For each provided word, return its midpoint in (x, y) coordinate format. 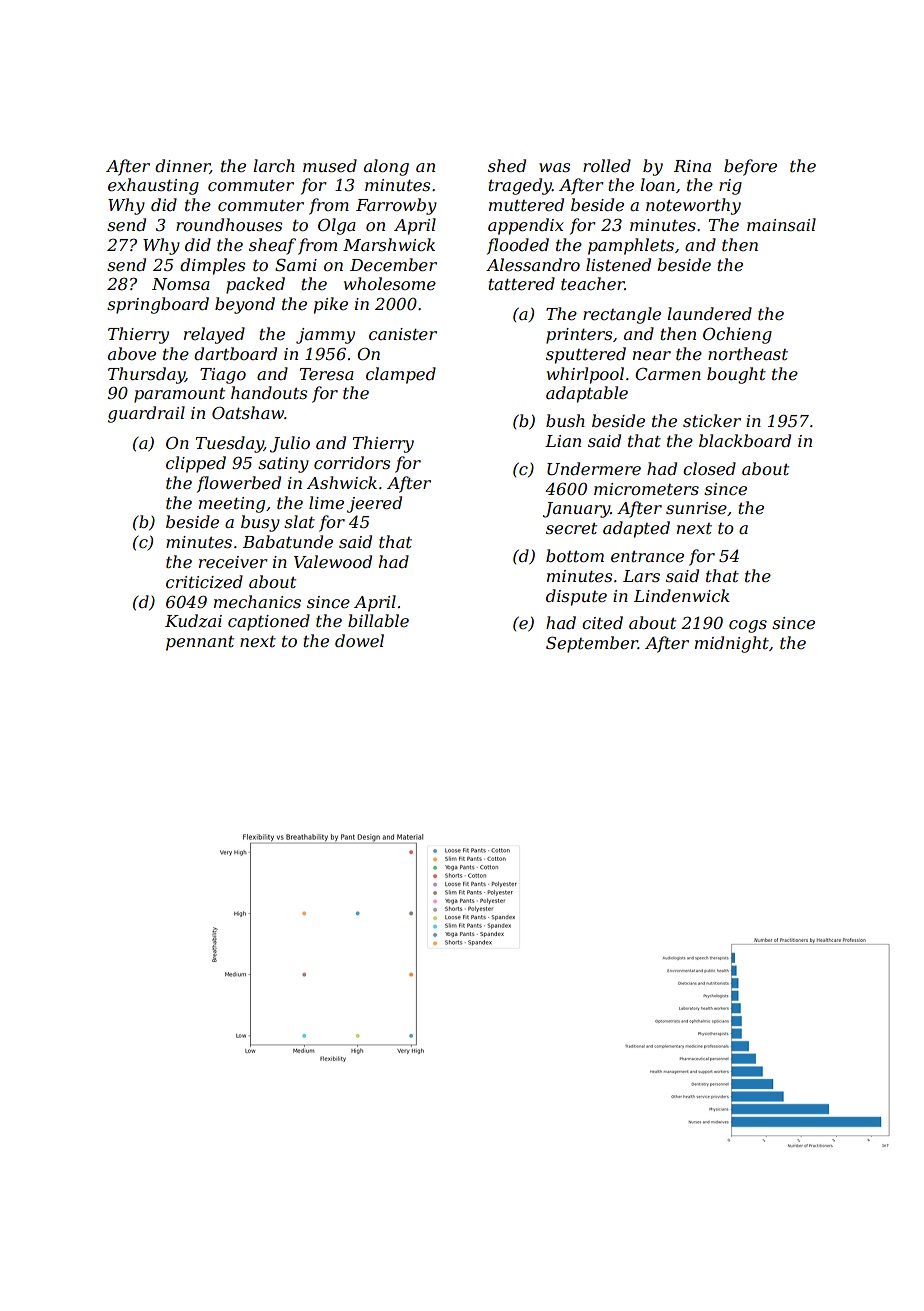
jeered (374, 504)
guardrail (146, 414)
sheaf (272, 246)
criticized (204, 582)
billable (378, 620)
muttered (526, 204)
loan (657, 184)
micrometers (646, 489)
